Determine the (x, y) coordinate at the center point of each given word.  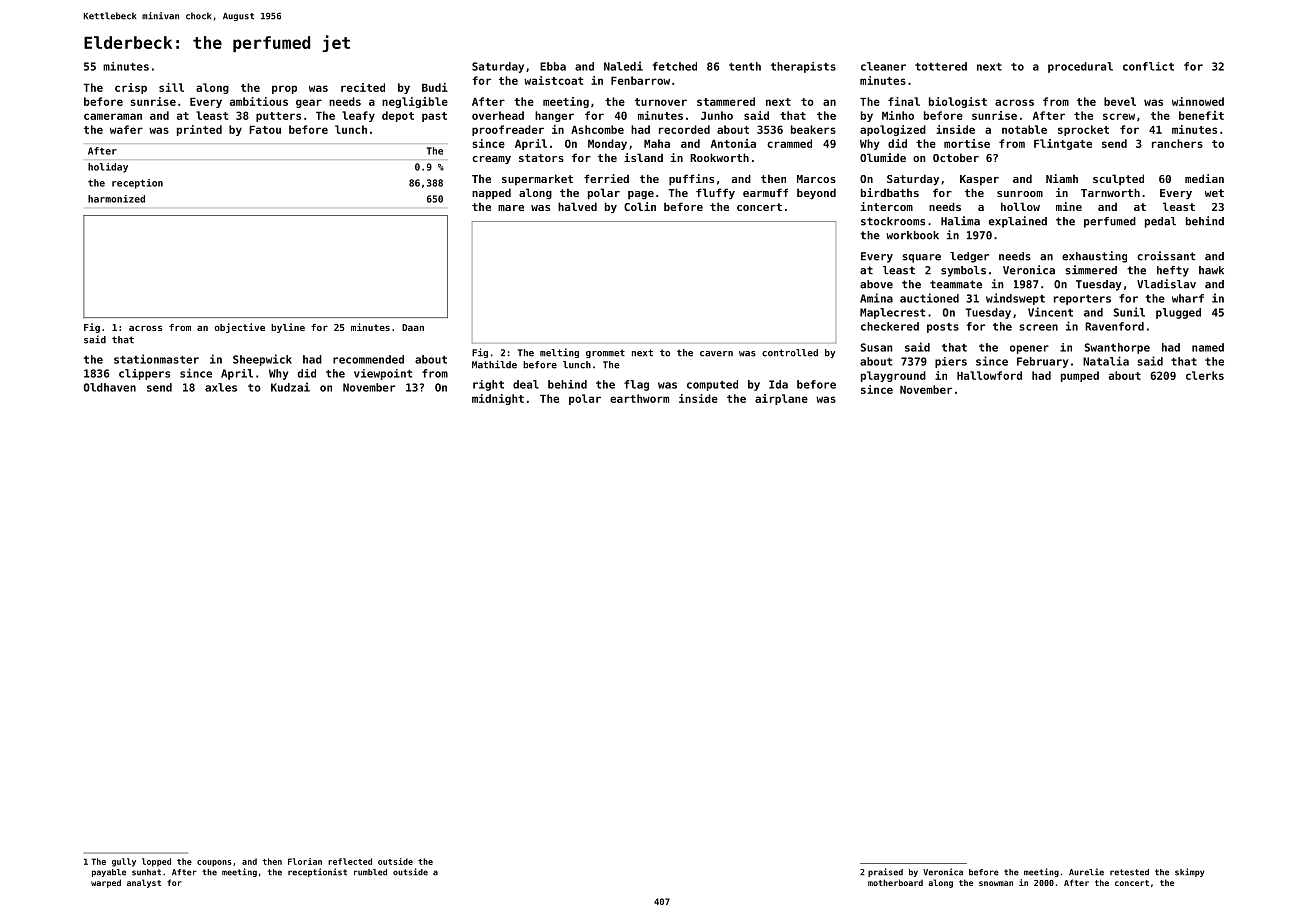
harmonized (116, 199)
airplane (781, 399)
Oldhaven (110, 387)
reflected (350, 861)
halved (577, 206)
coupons (214, 863)
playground (893, 376)
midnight (498, 399)
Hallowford (989, 375)
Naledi (623, 66)
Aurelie (1086, 872)
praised (885, 872)
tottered (941, 66)
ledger (969, 257)
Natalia (1106, 361)
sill (171, 87)
